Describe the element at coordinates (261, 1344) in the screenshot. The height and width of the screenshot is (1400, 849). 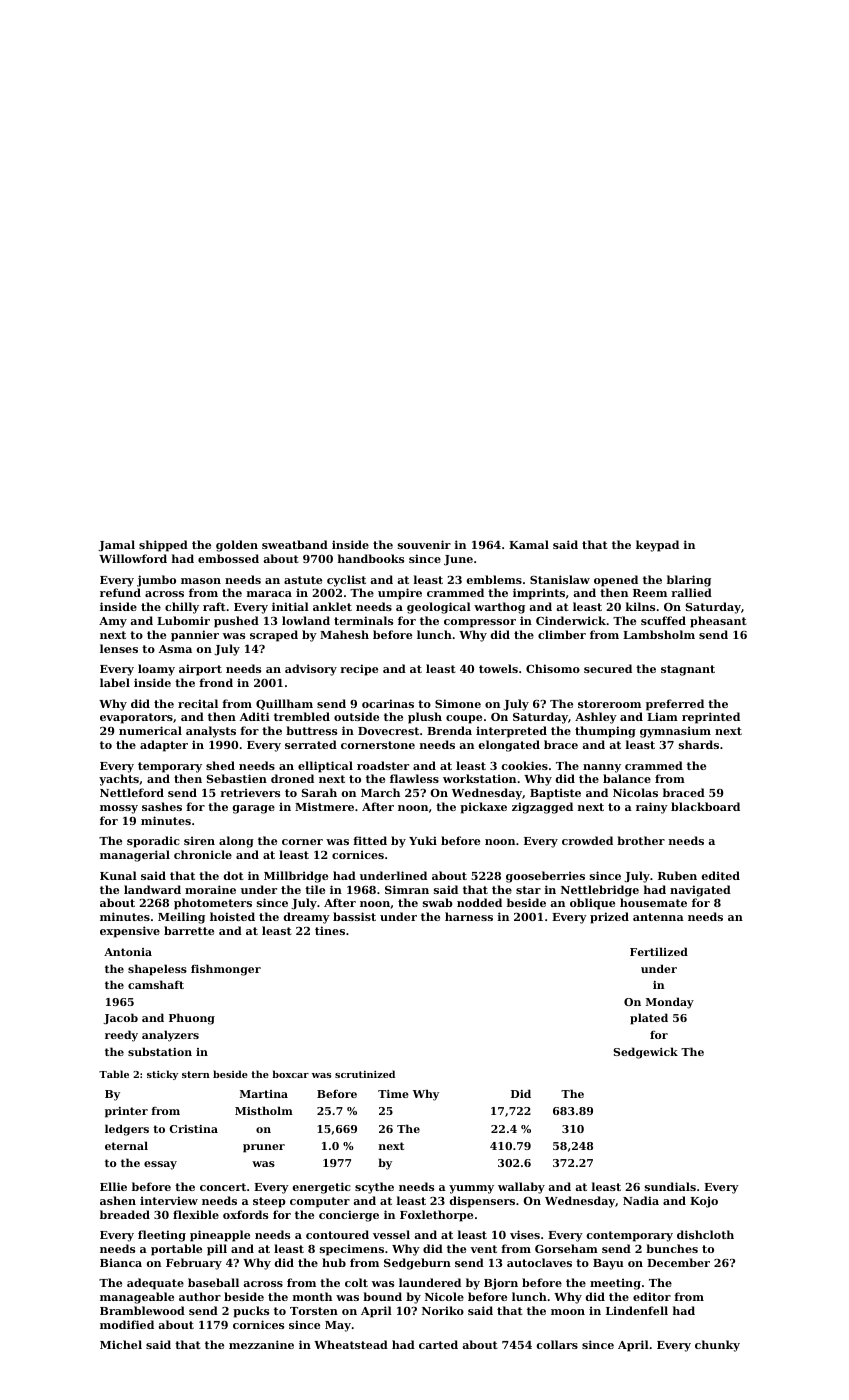
I see `mezzanine` at that location.
